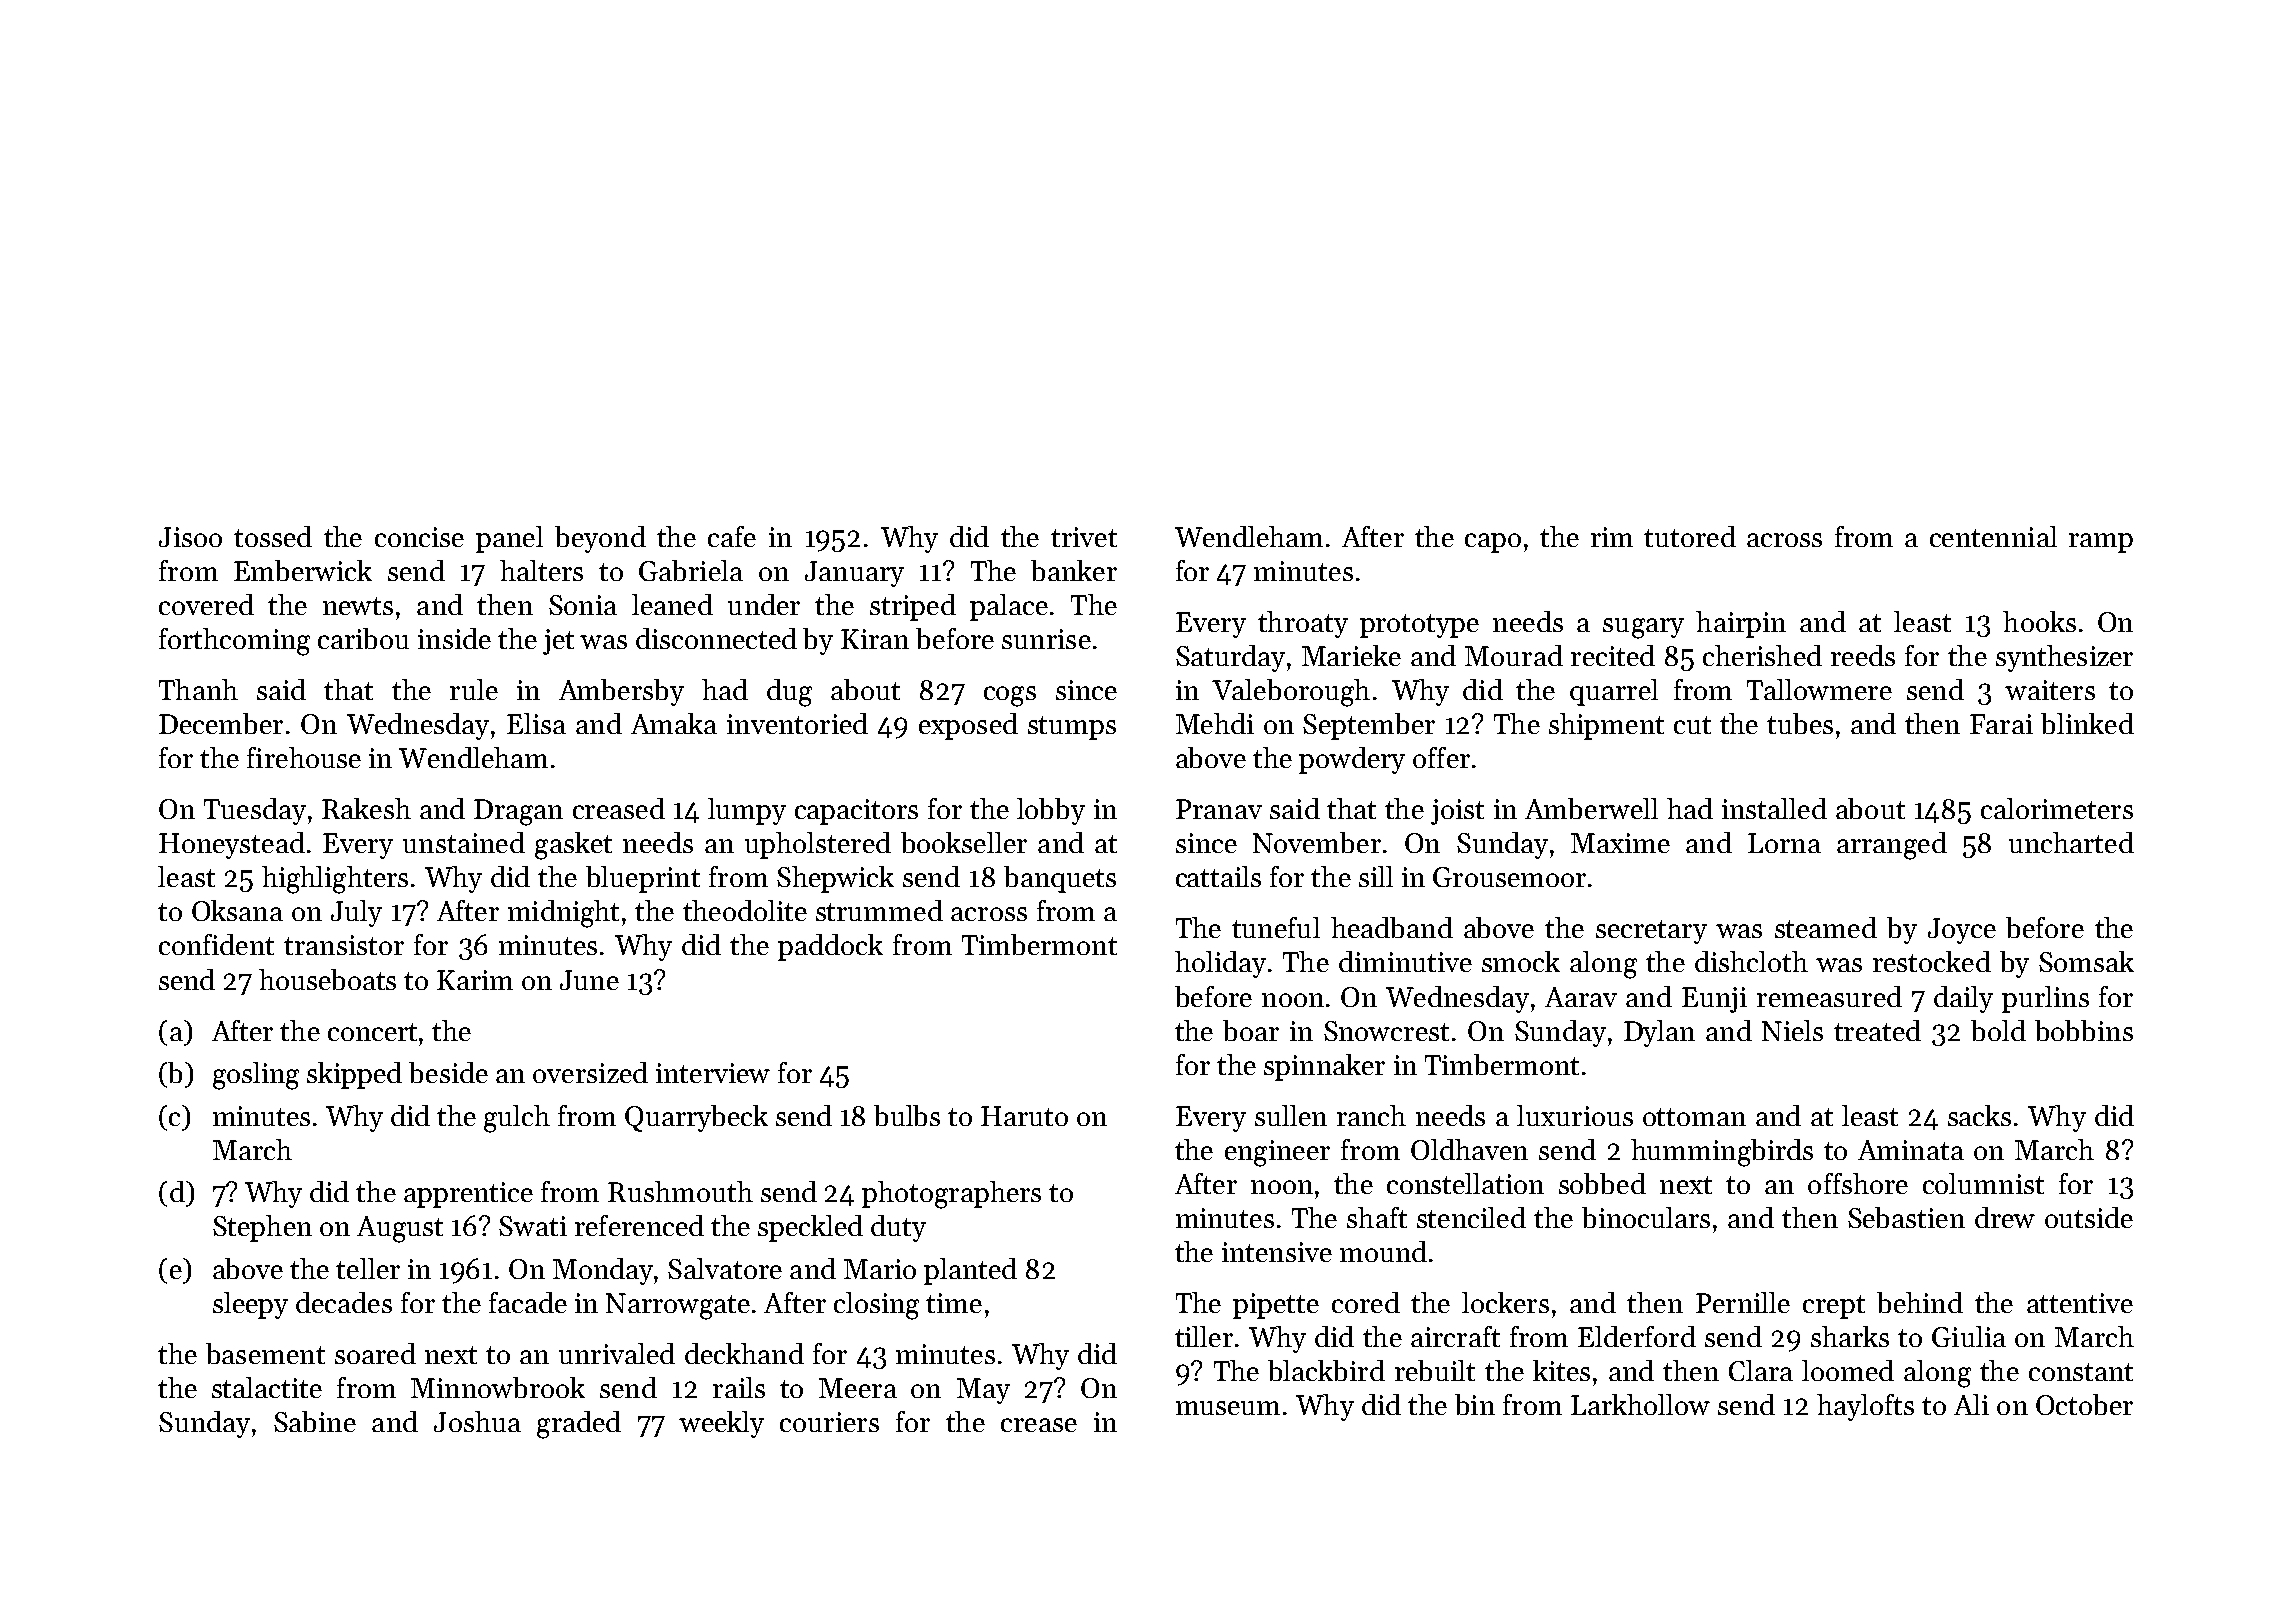  I want to click on hairpin, so click(1741, 624).
